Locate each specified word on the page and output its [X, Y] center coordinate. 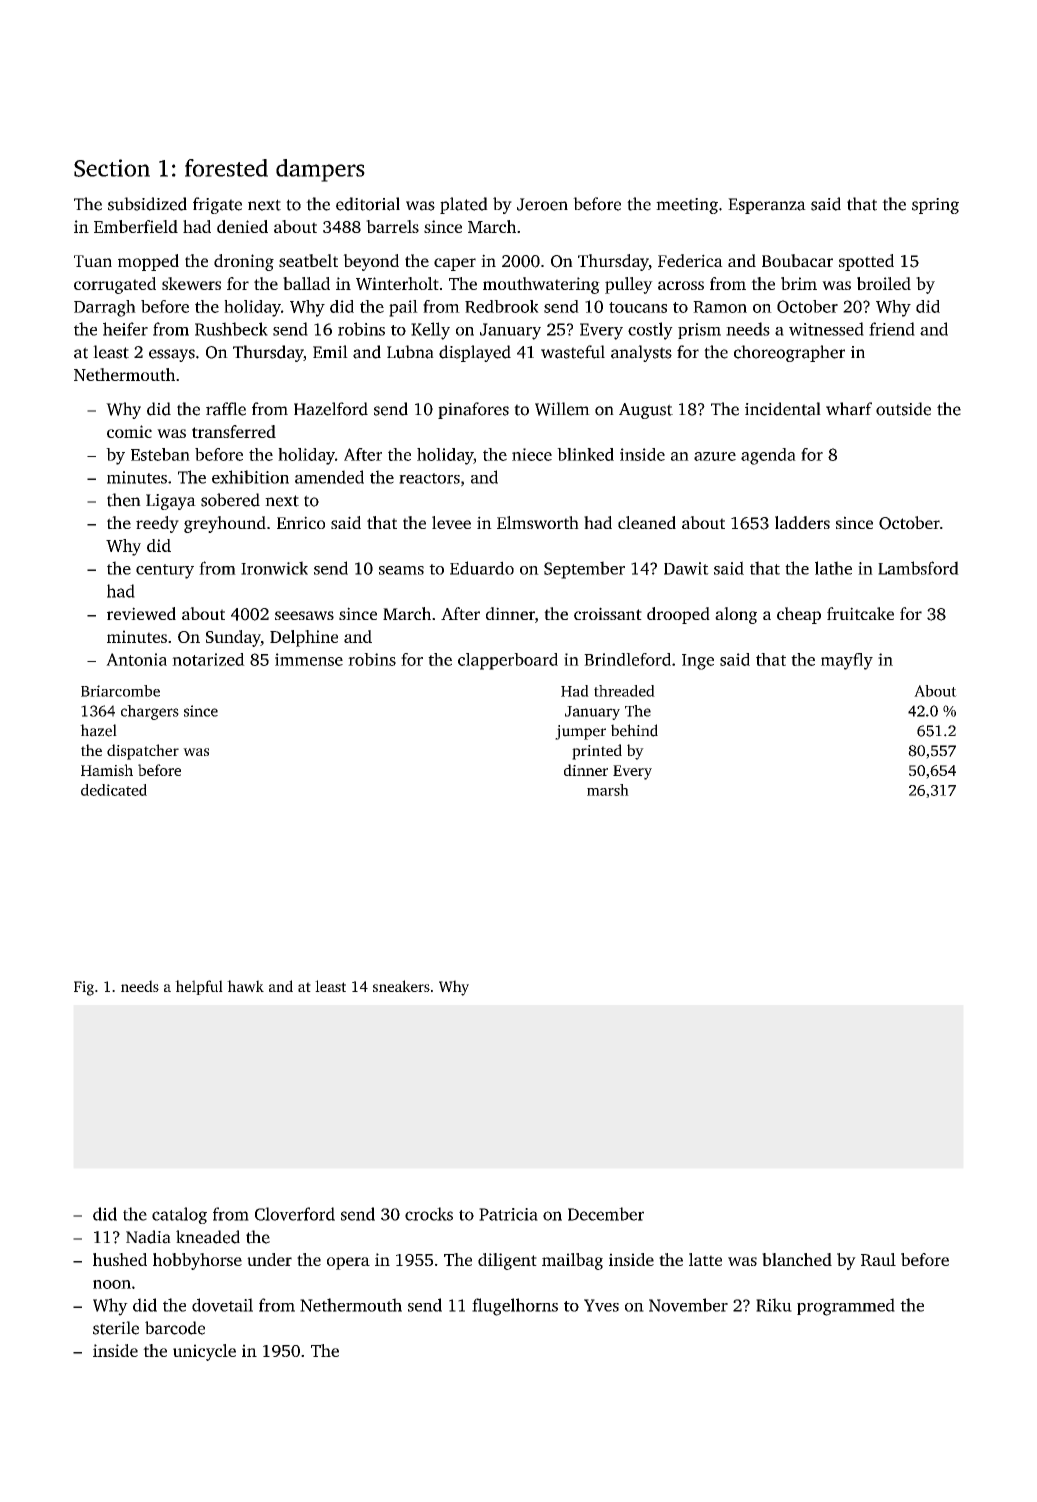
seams [401, 570]
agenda [768, 456]
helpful [199, 987]
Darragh [105, 308]
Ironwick [274, 568]
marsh [608, 790]
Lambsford [918, 568]
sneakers [401, 986]
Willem [562, 409]
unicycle [204, 1352]
